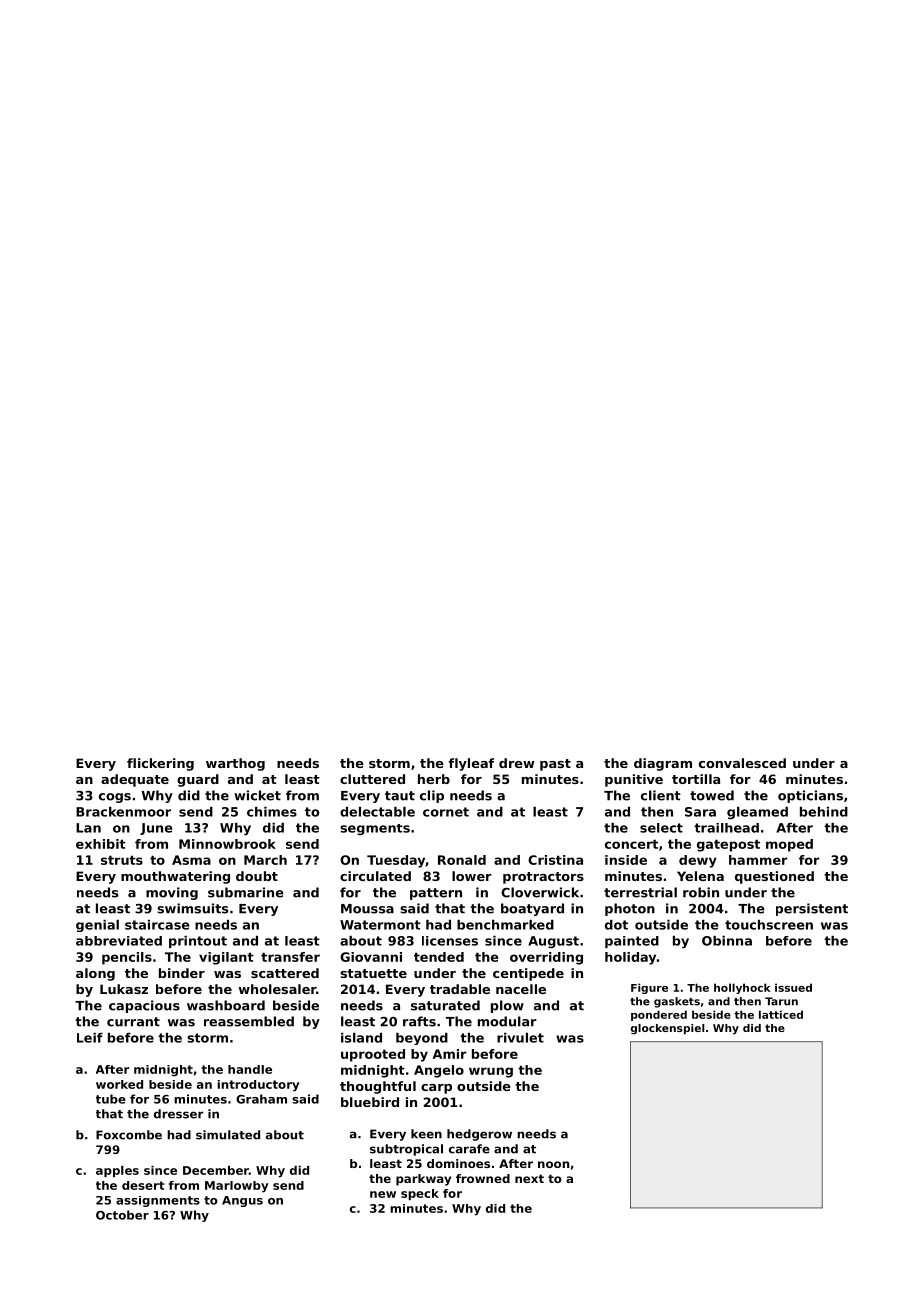 Image resolution: width=924 pixels, height=1308 pixels. Describe the element at coordinates (122, 1215) in the screenshot. I see `October` at that location.
